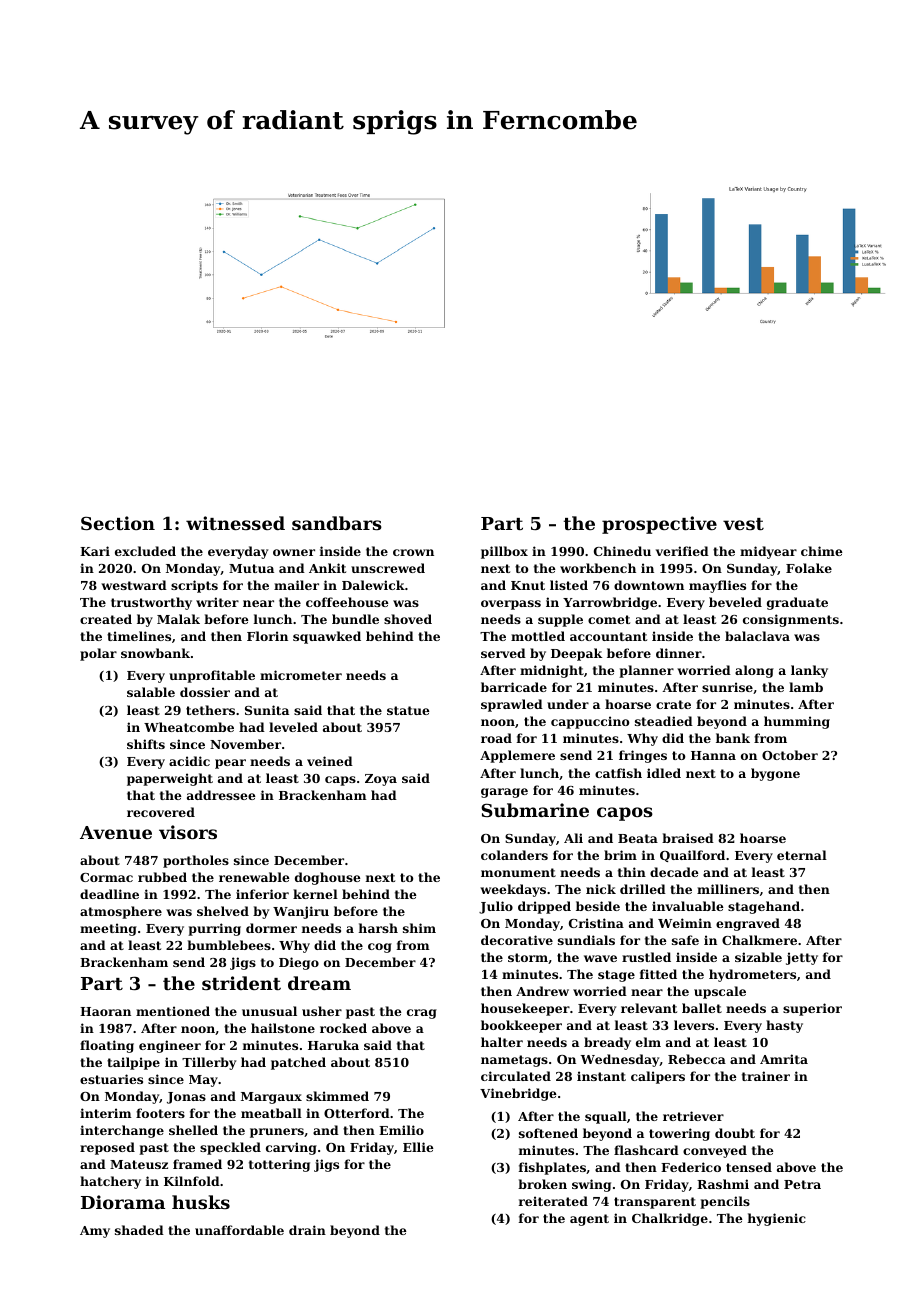  Describe the element at coordinates (544, 907) in the screenshot. I see `dripped` at that location.
